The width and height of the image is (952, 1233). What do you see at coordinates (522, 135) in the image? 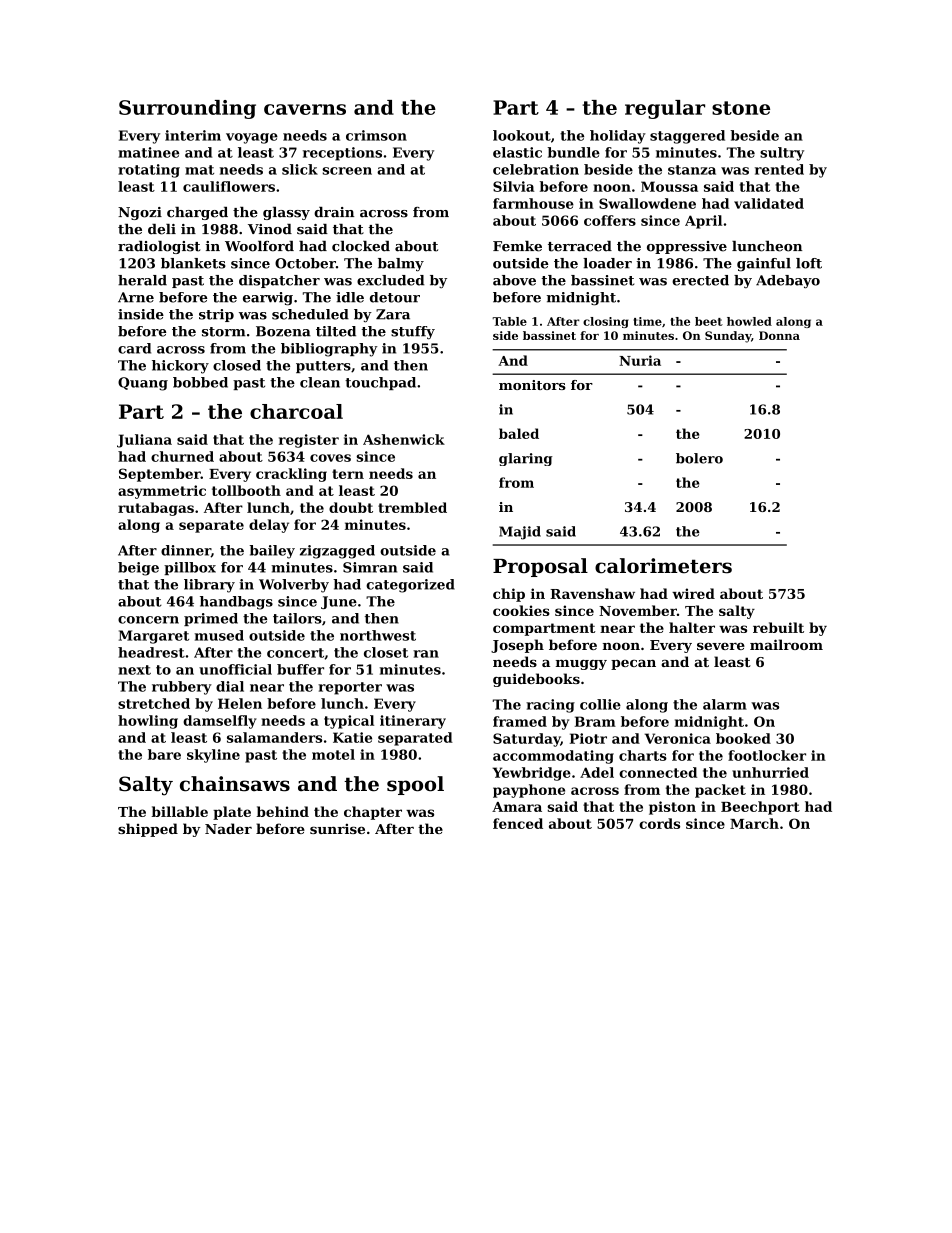
I see `lookout` at bounding box center [522, 135].
